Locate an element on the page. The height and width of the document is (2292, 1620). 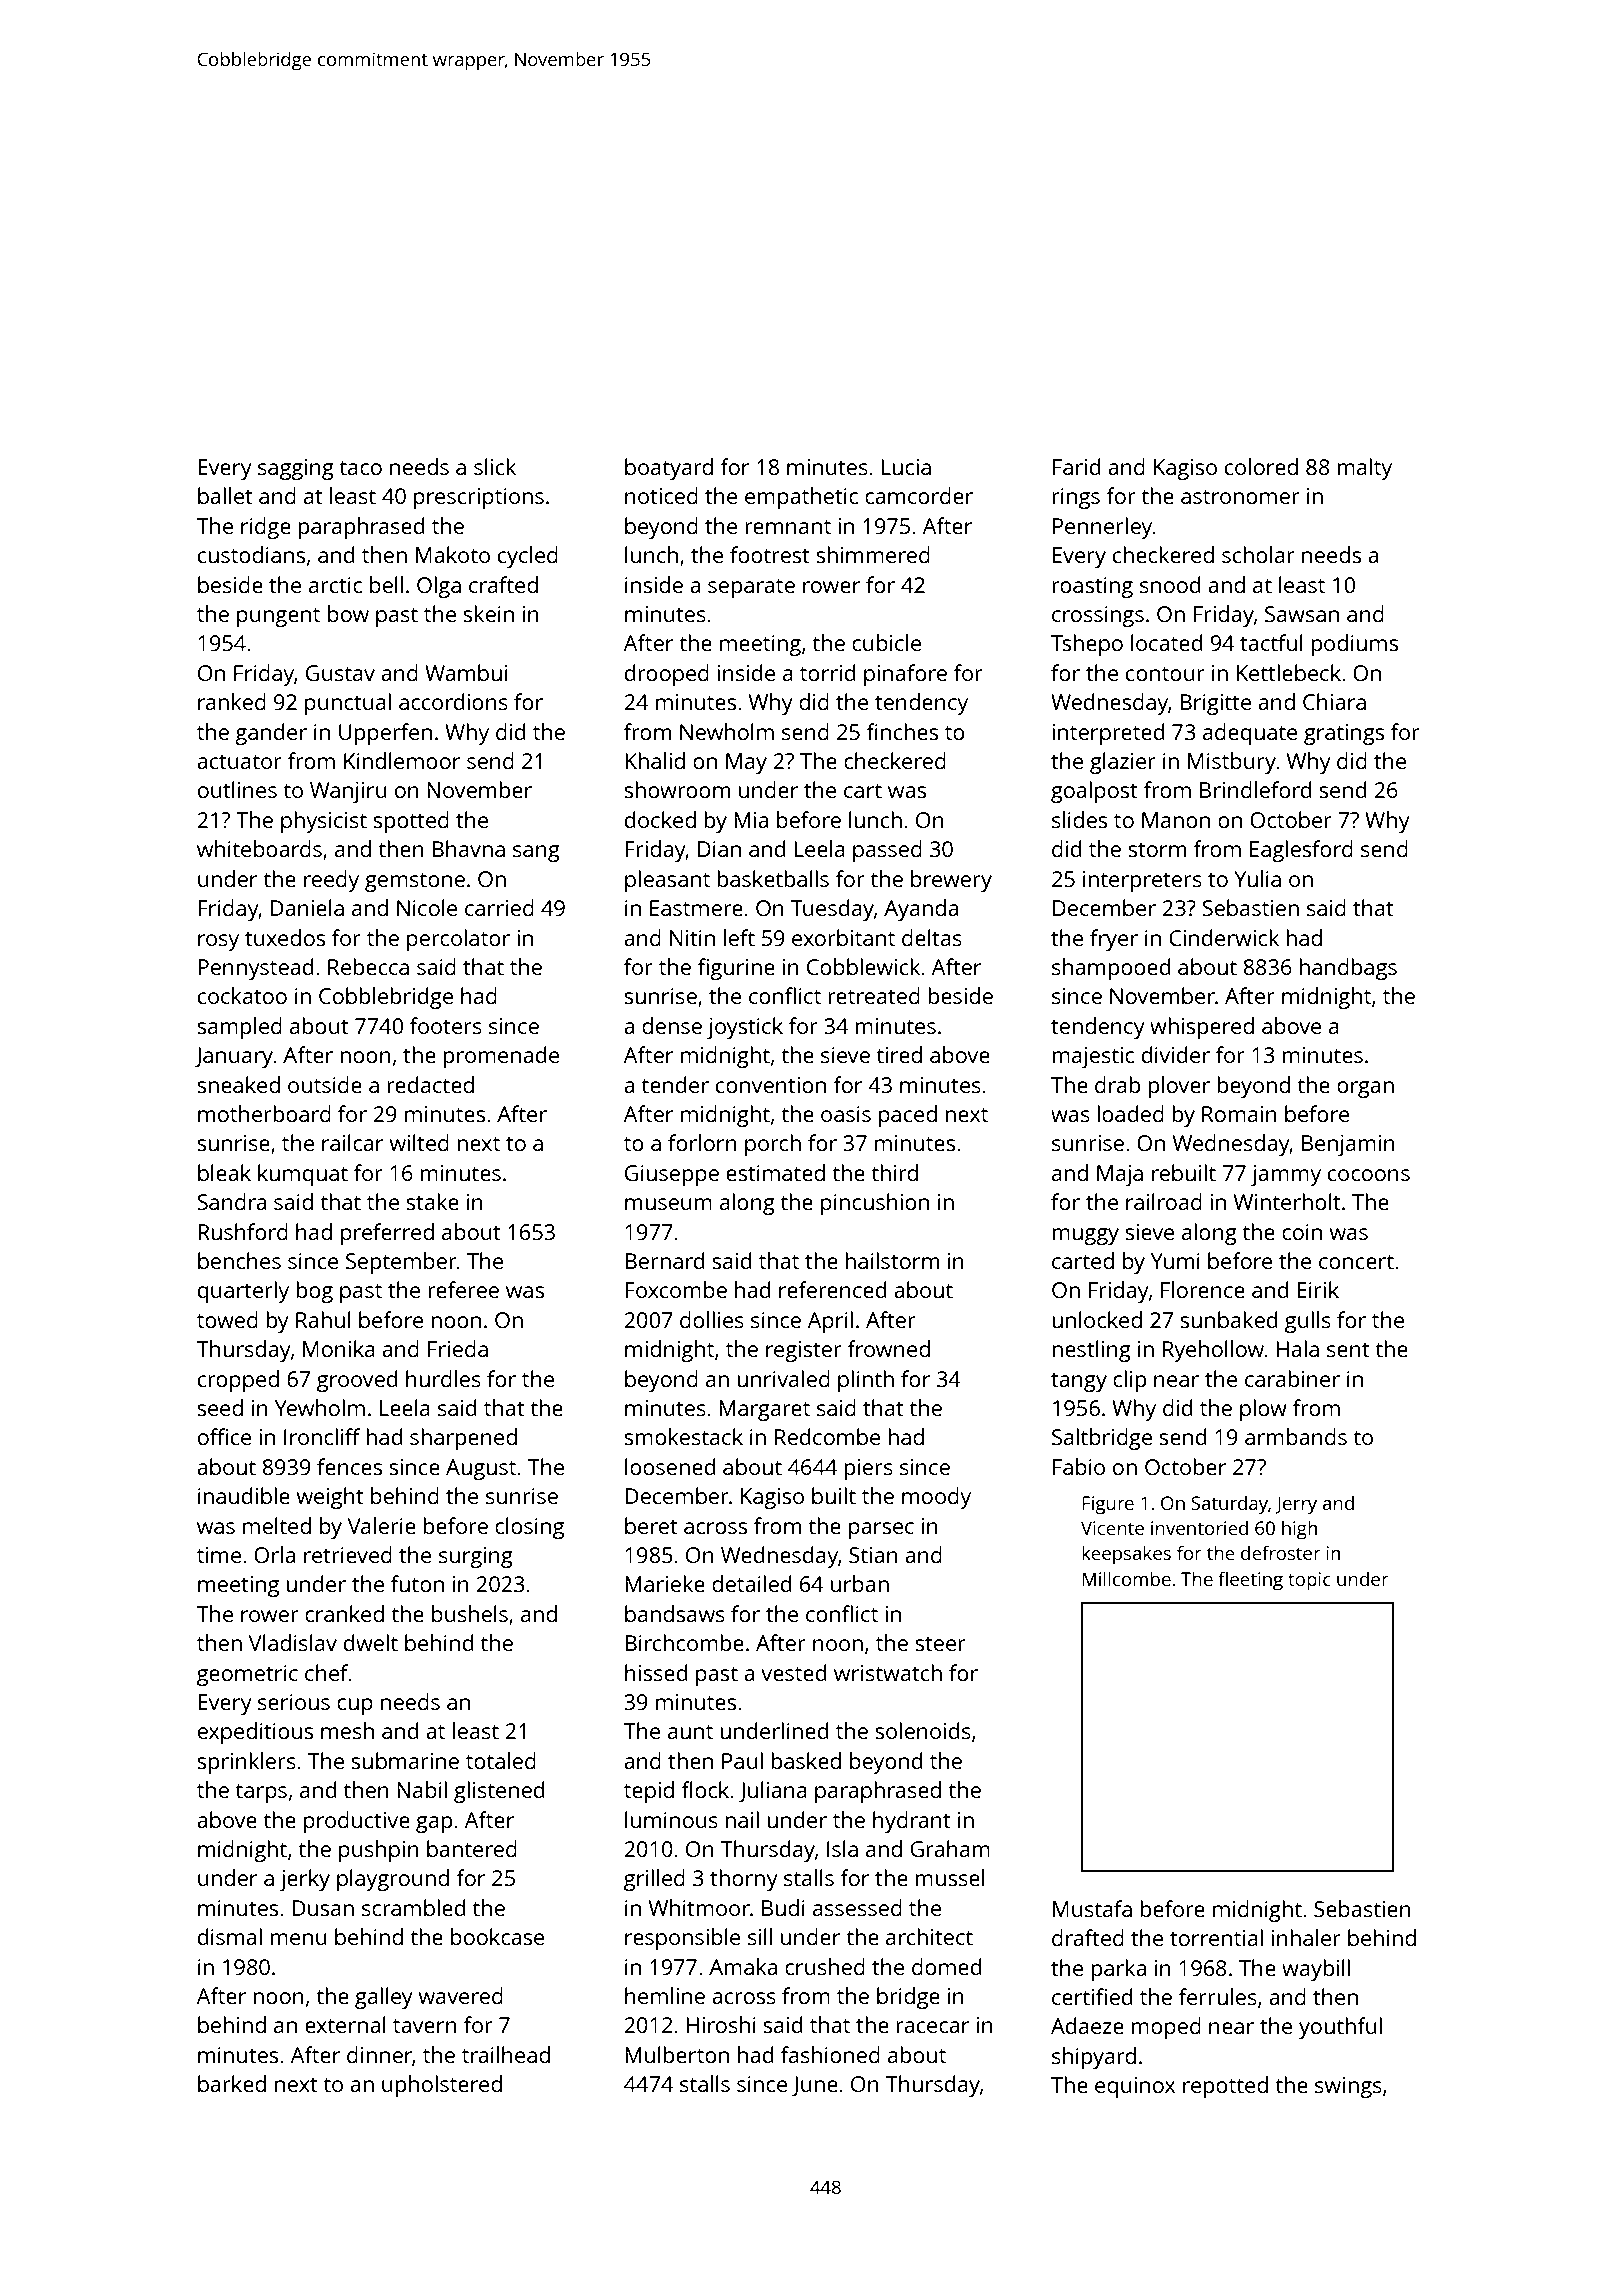
Khalid is located at coordinates (655, 760).
